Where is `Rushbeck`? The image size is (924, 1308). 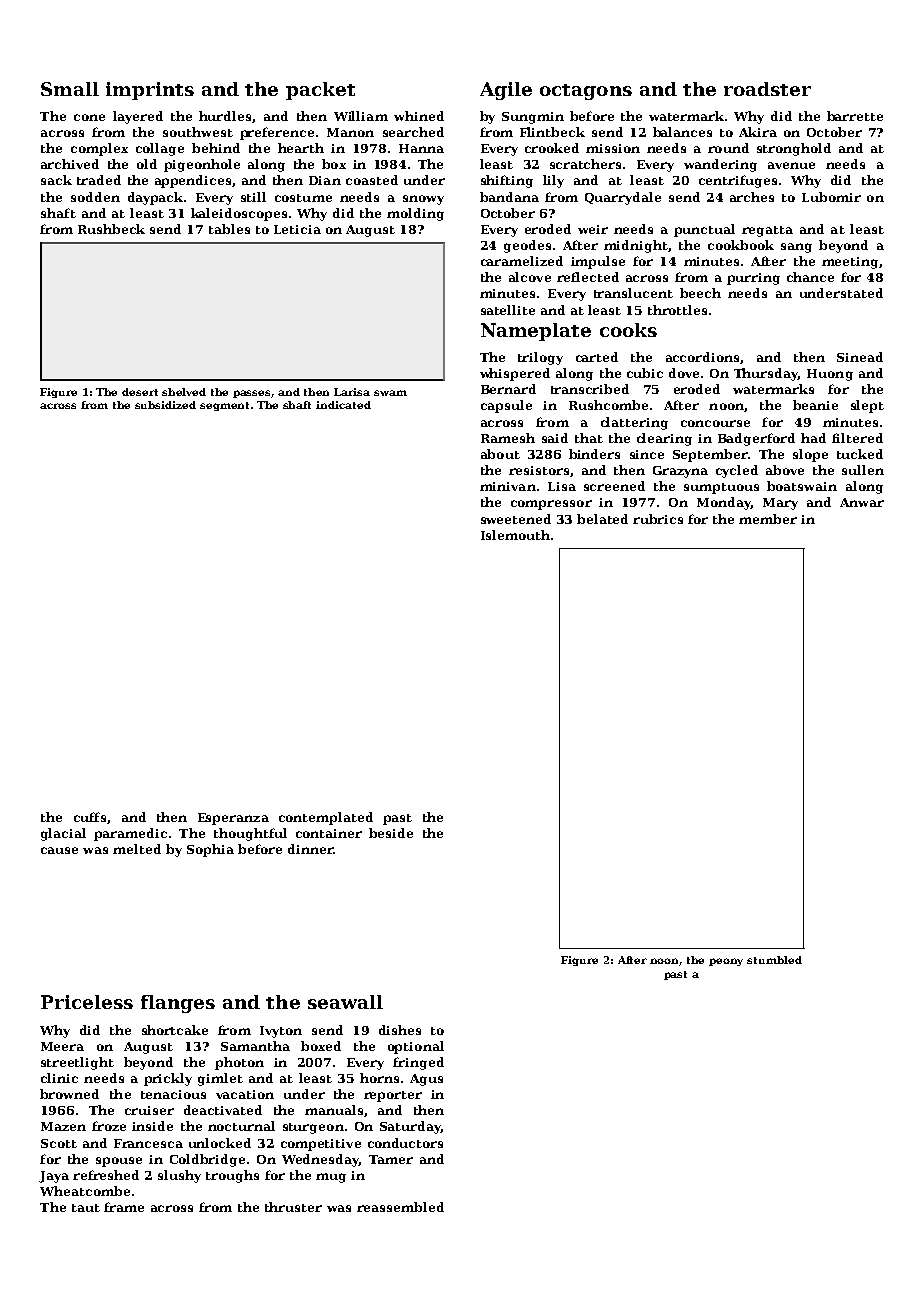 Rushbeck is located at coordinates (111, 229).
